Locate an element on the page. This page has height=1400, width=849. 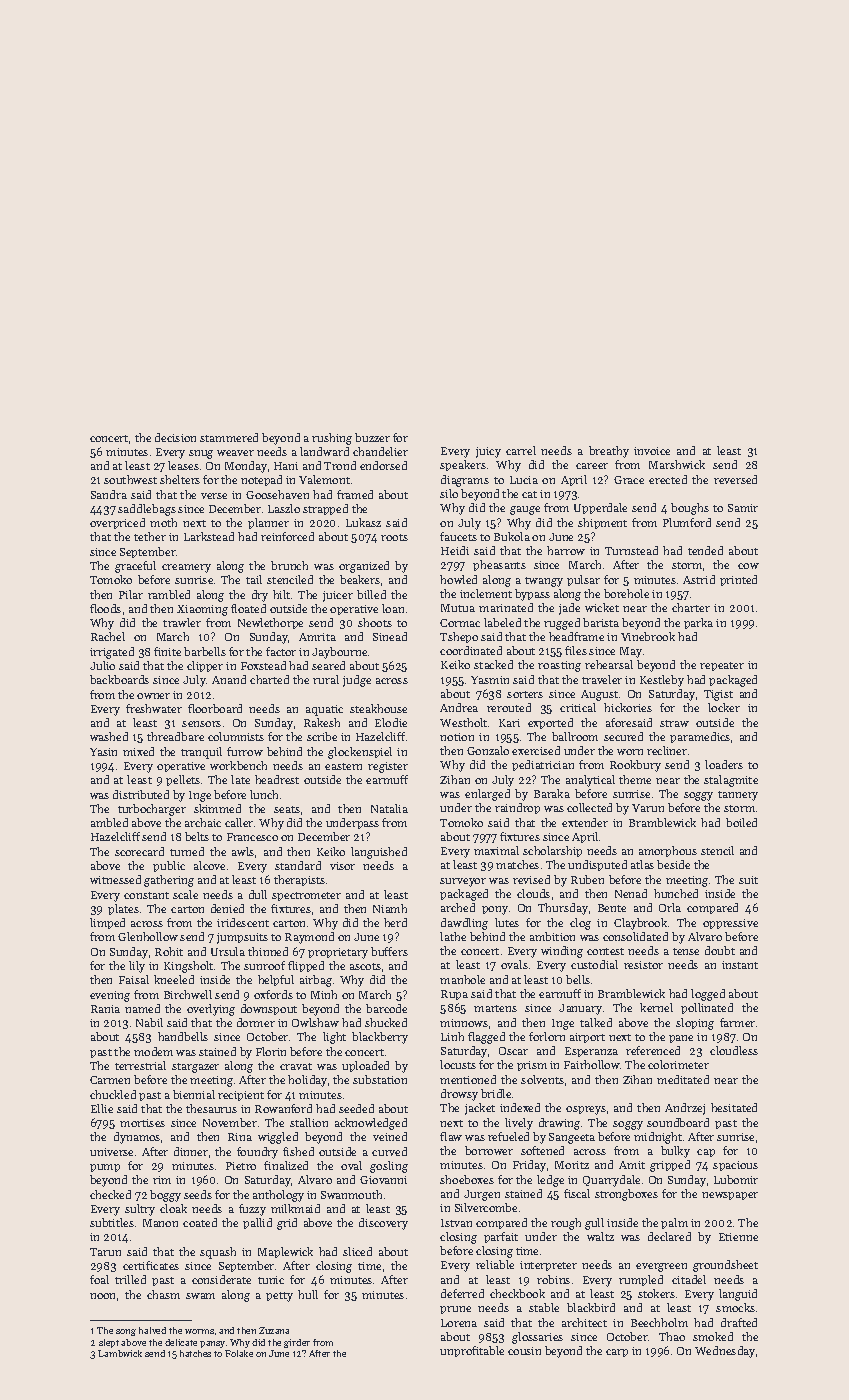
carp is located at coordinates (617, 1353).
